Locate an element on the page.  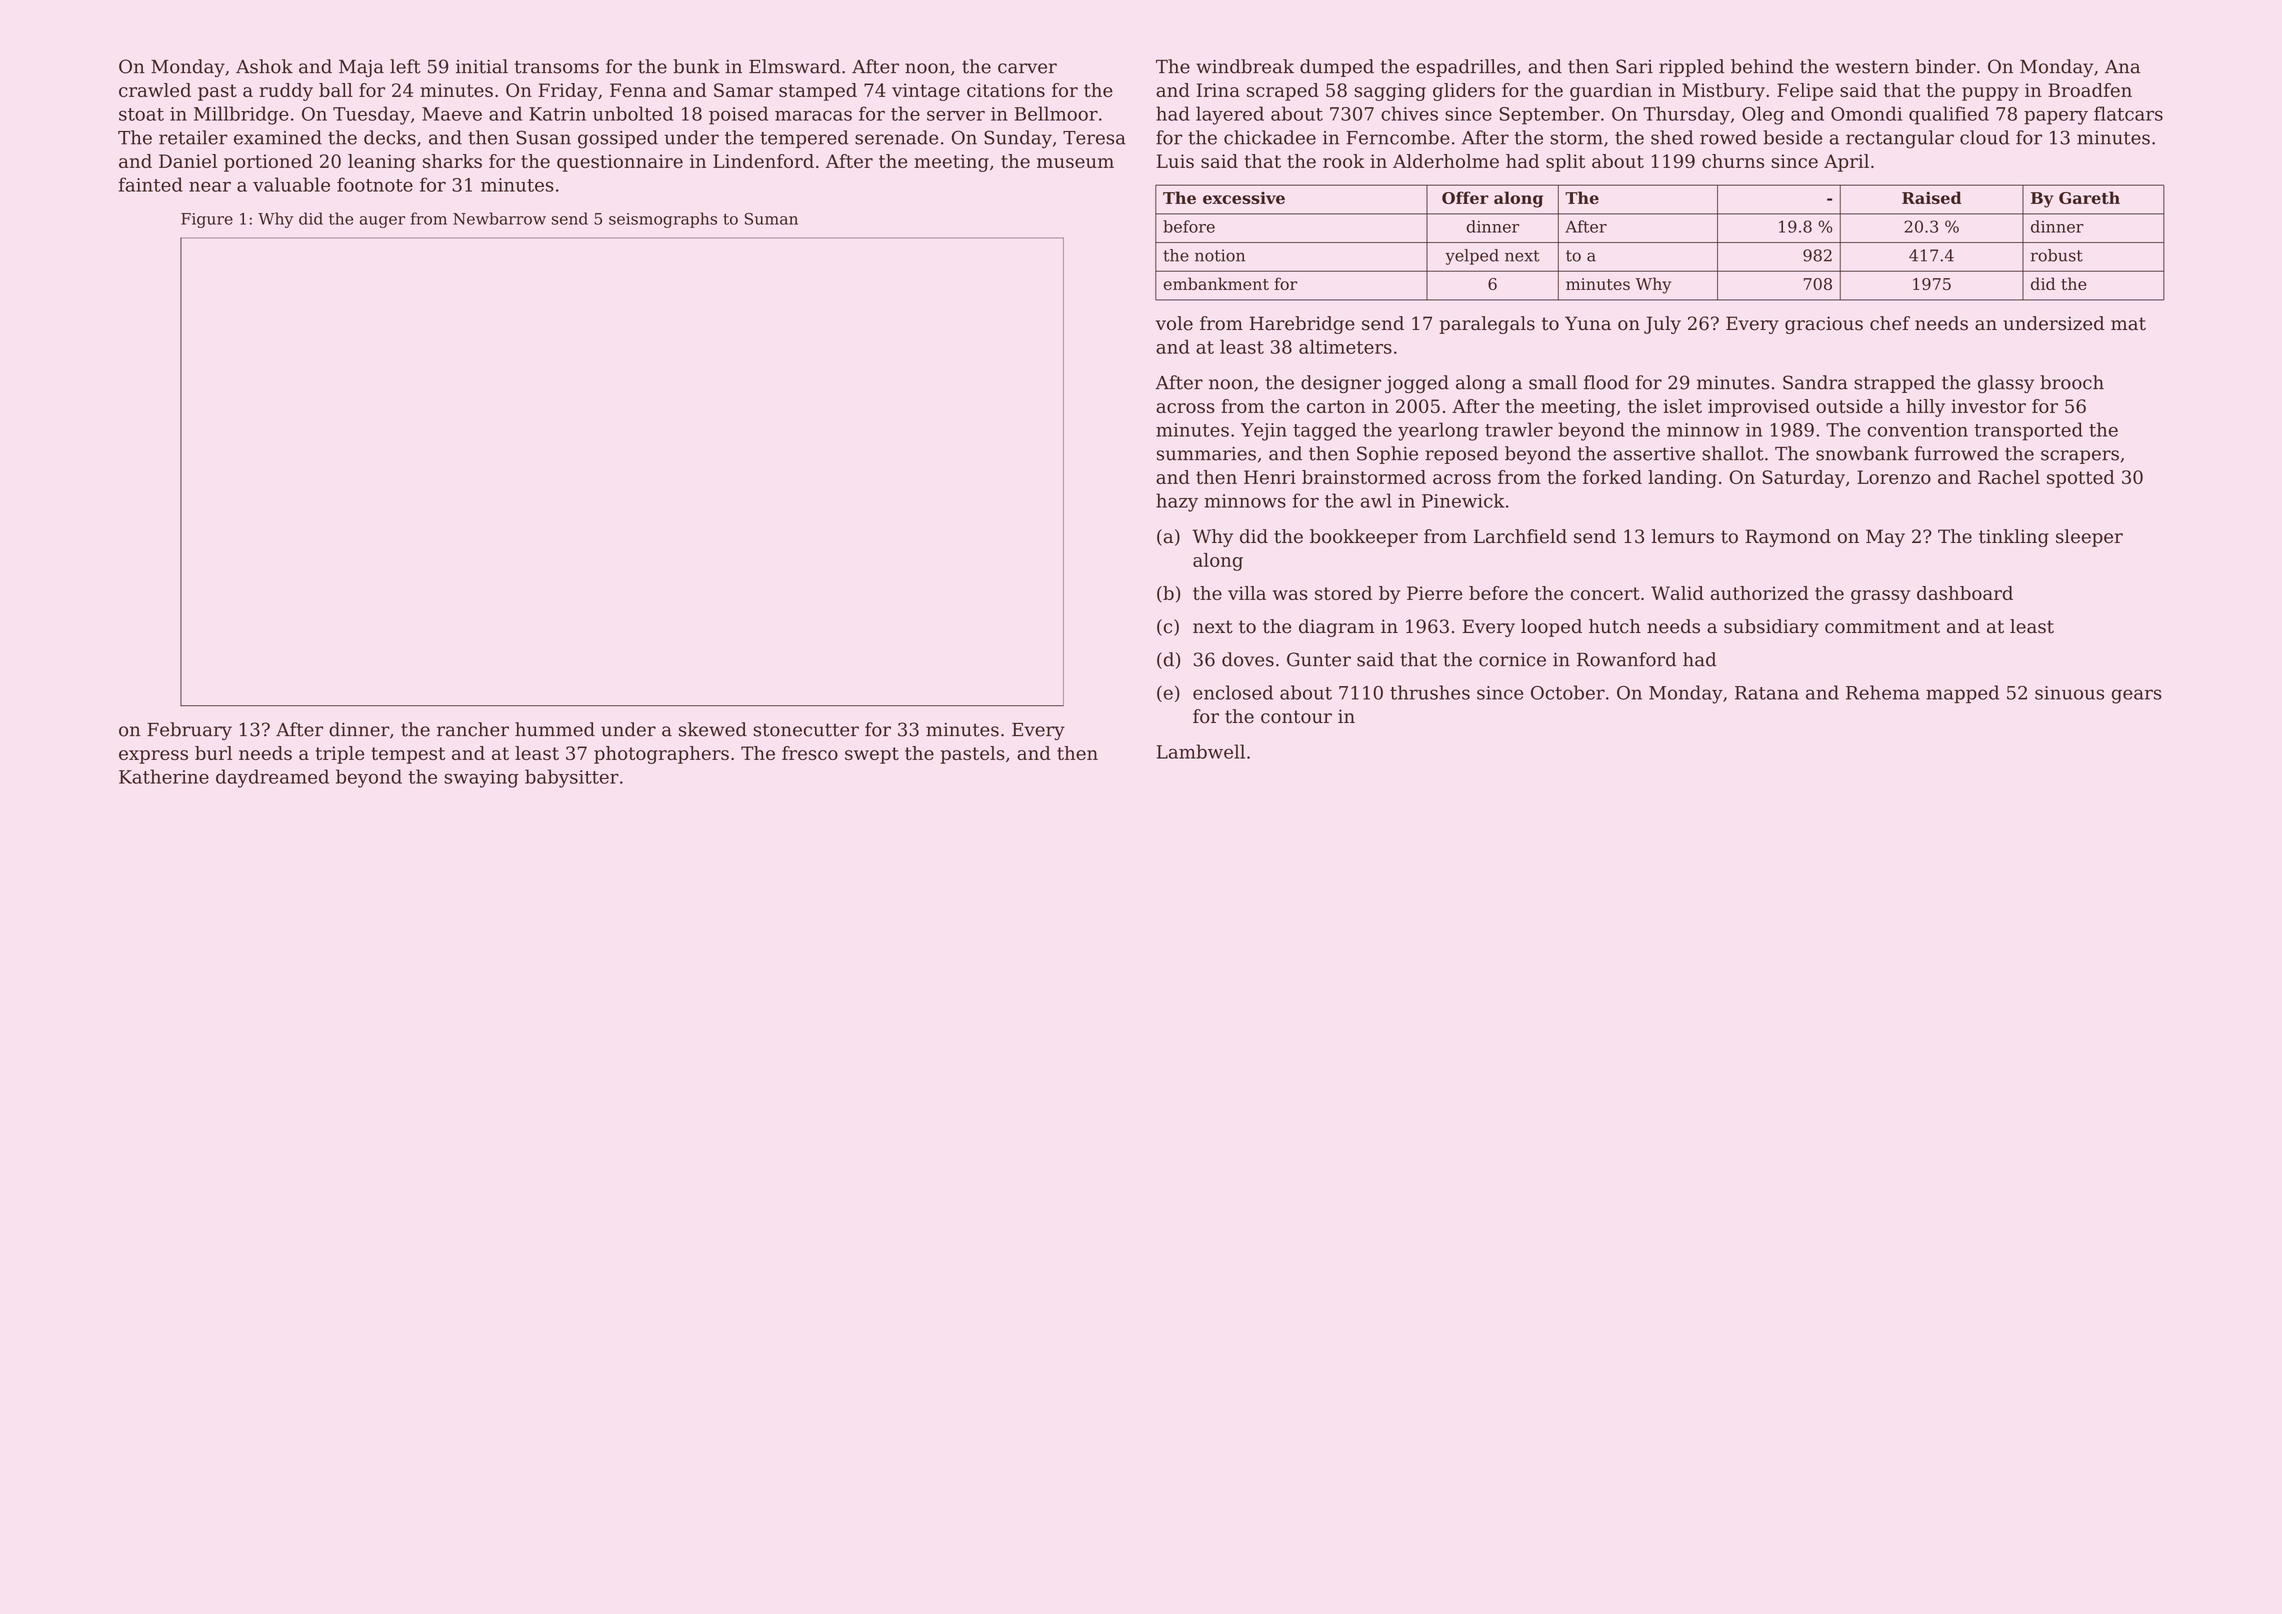
Daniel is located at coordinates (188, 161).
